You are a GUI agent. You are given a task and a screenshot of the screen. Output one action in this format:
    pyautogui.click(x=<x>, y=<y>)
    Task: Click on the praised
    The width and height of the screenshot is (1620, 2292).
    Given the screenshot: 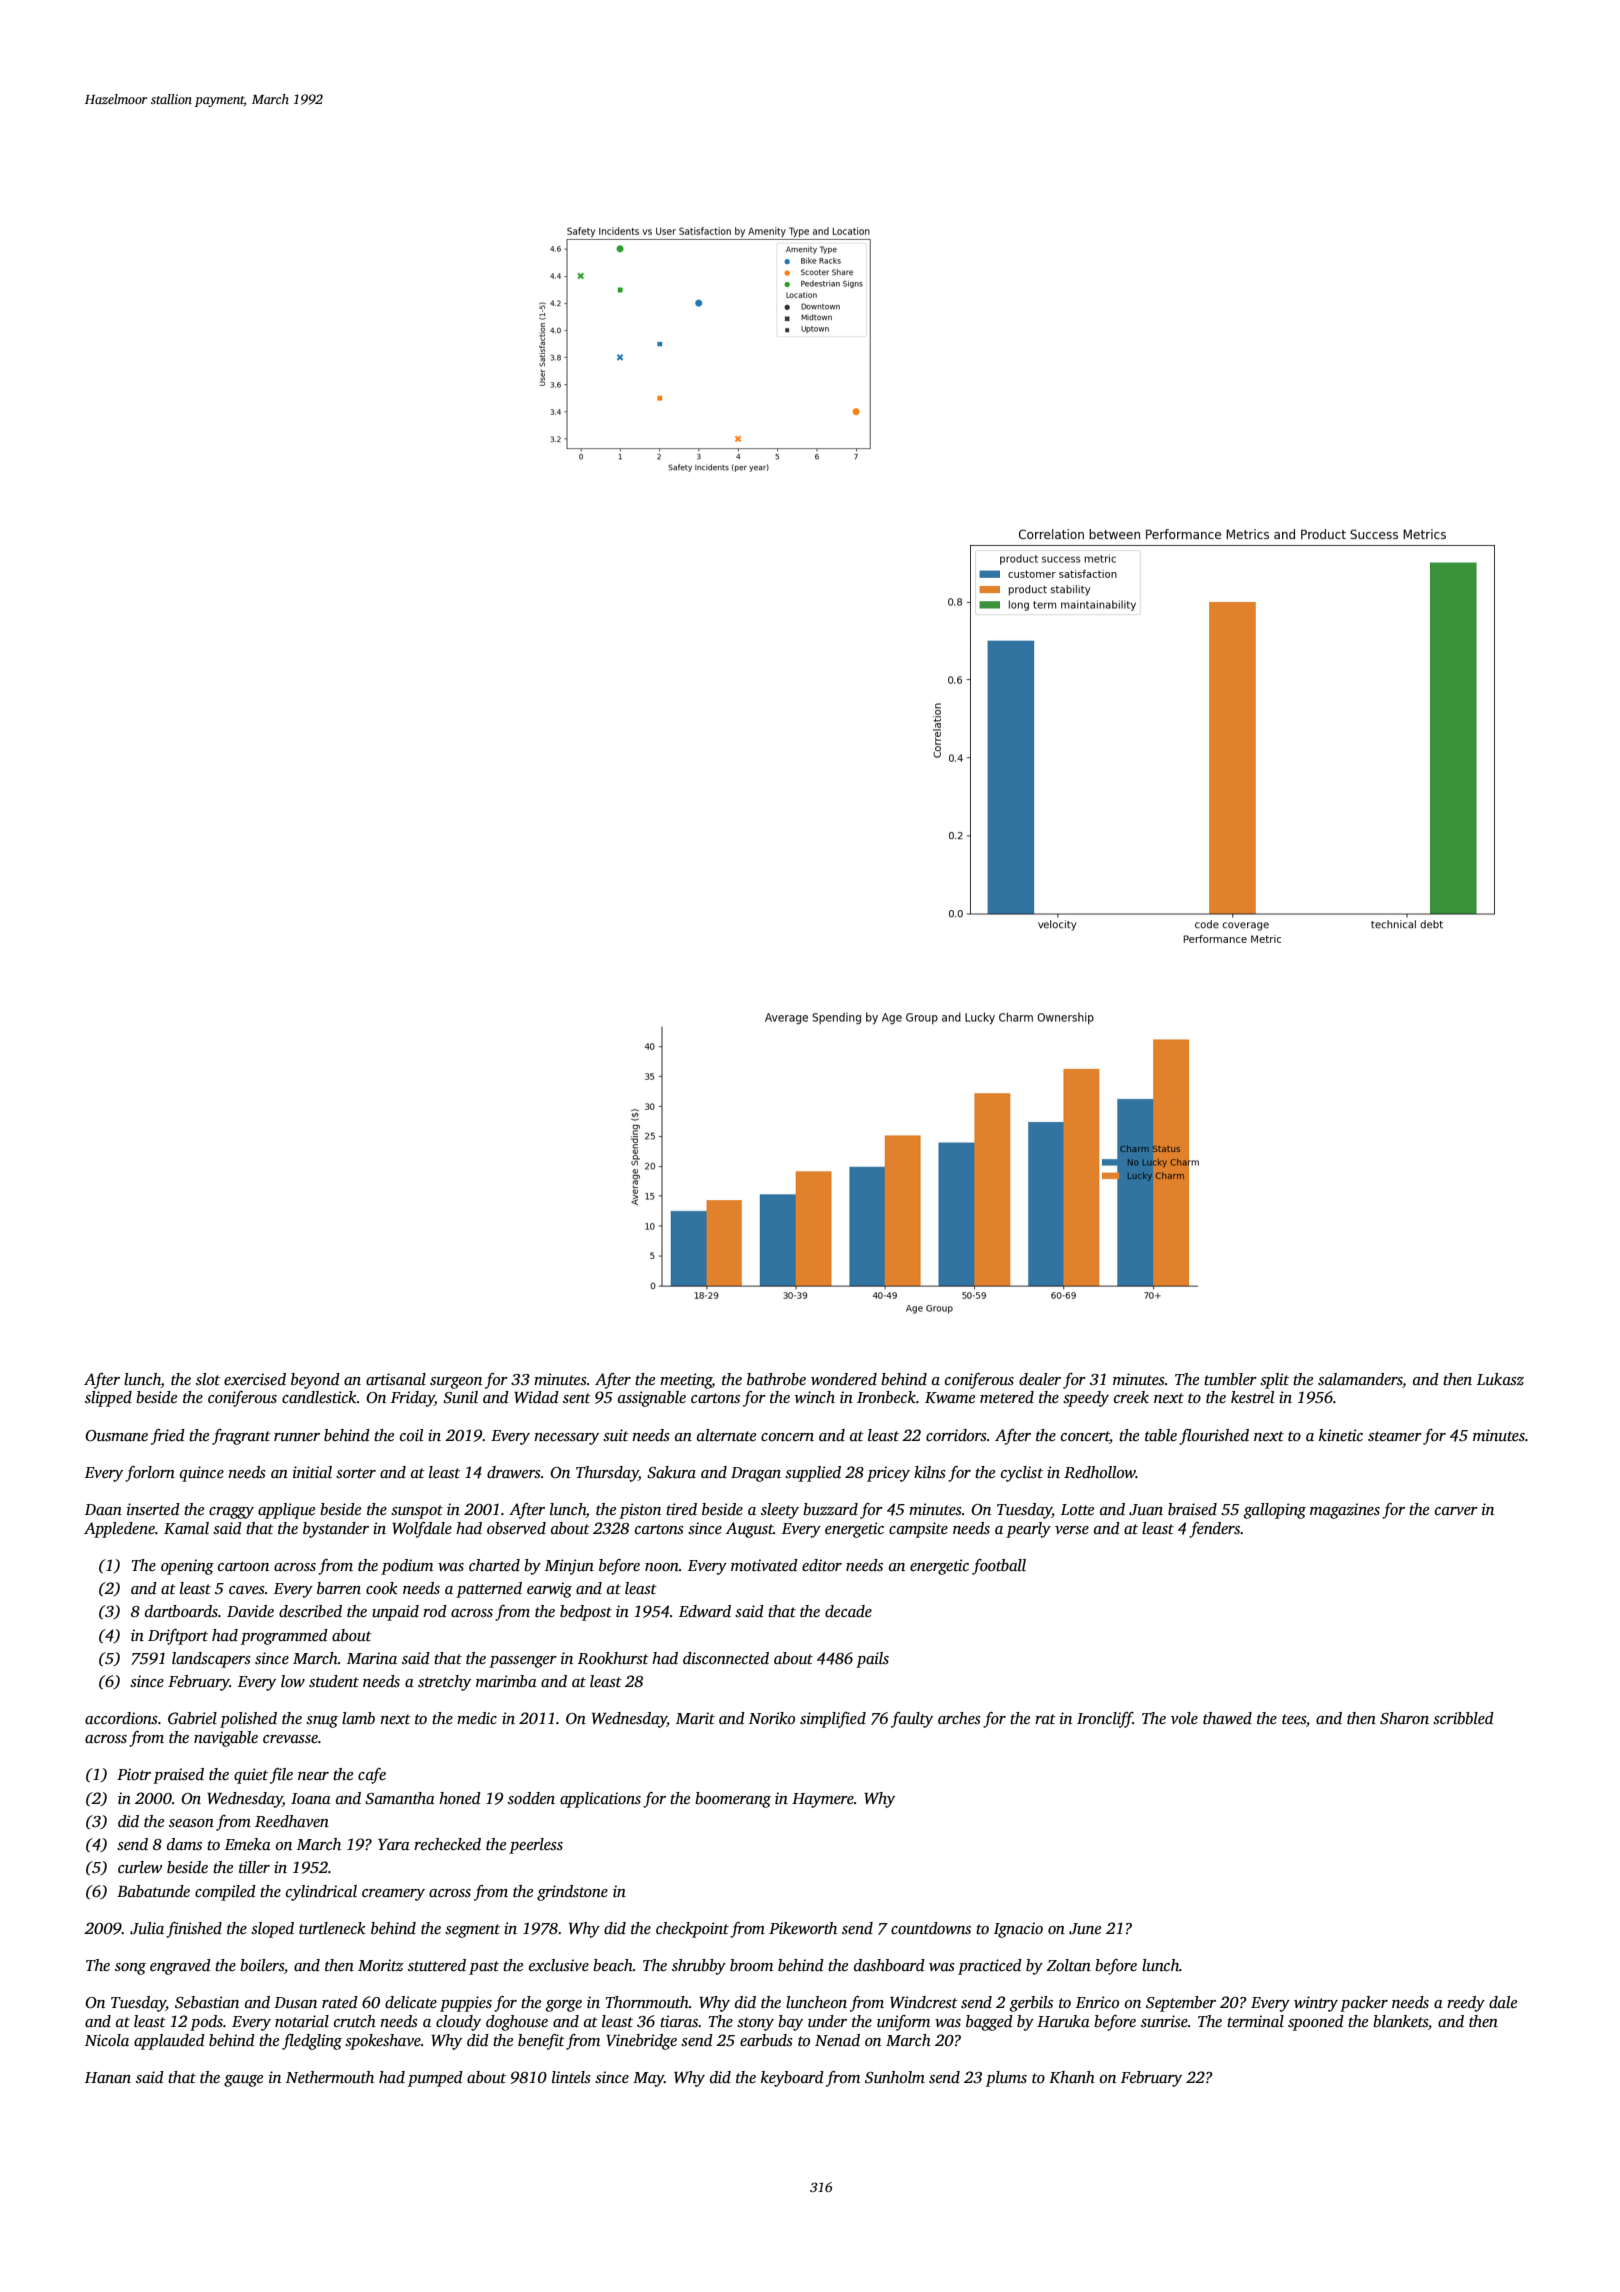 What is the action you would take?
    pyautogui.click(x=178, y=1776)
